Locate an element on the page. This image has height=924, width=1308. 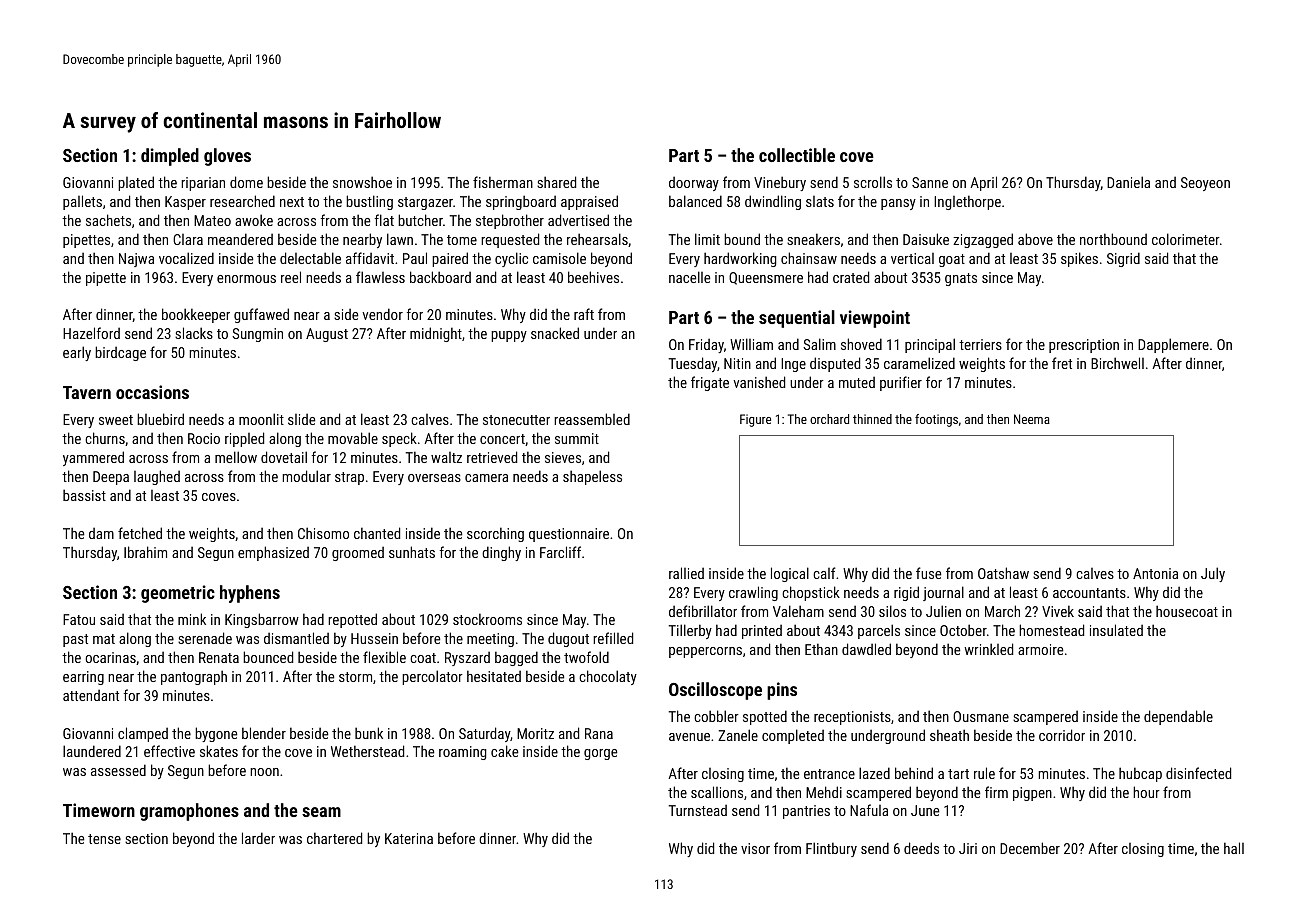
shared is located at coordinates (556, 182).
